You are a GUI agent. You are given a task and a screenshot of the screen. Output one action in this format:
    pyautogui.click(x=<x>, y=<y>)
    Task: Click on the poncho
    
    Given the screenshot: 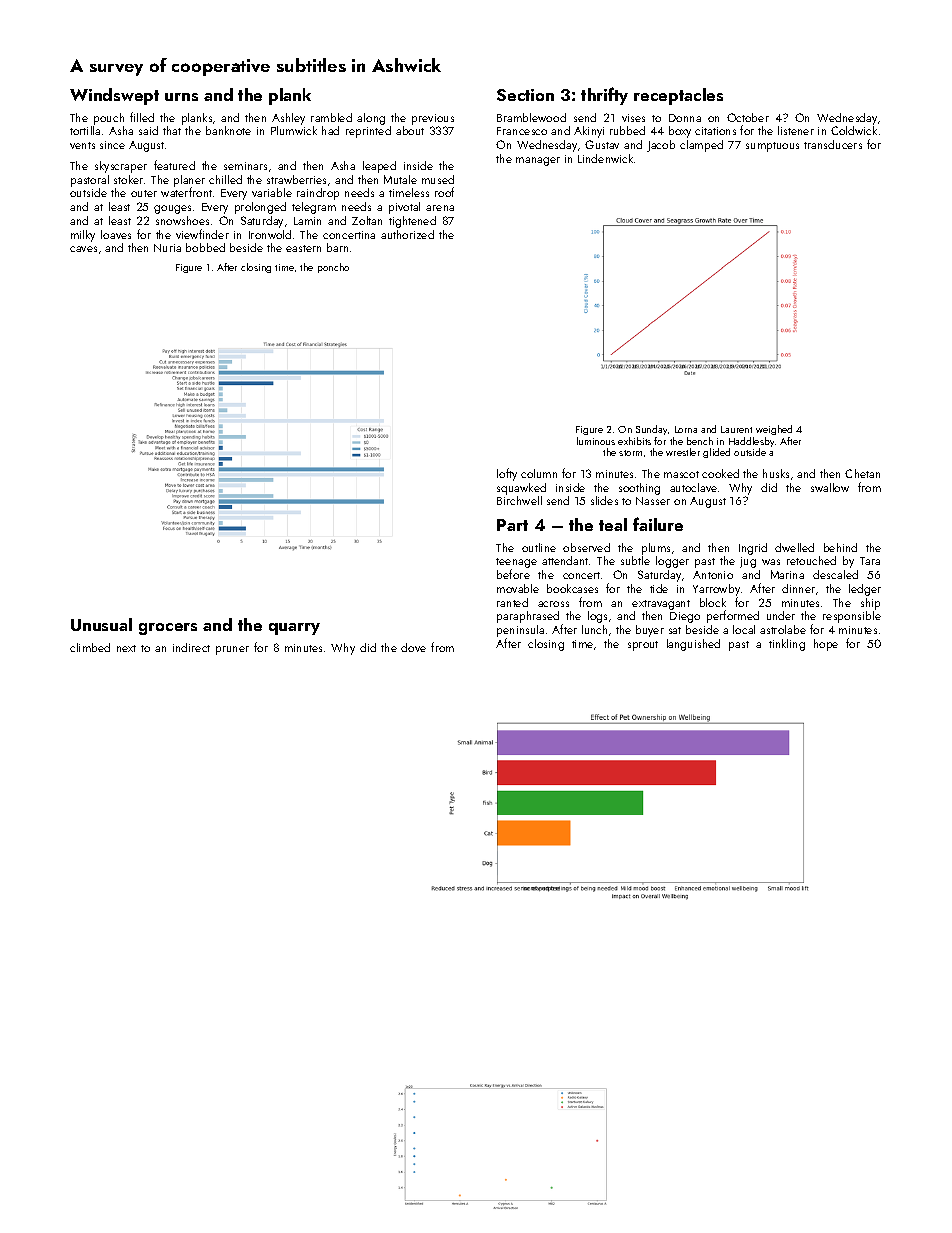 What is the action you would take?
    pyautogui.click(x=333, y=268)
